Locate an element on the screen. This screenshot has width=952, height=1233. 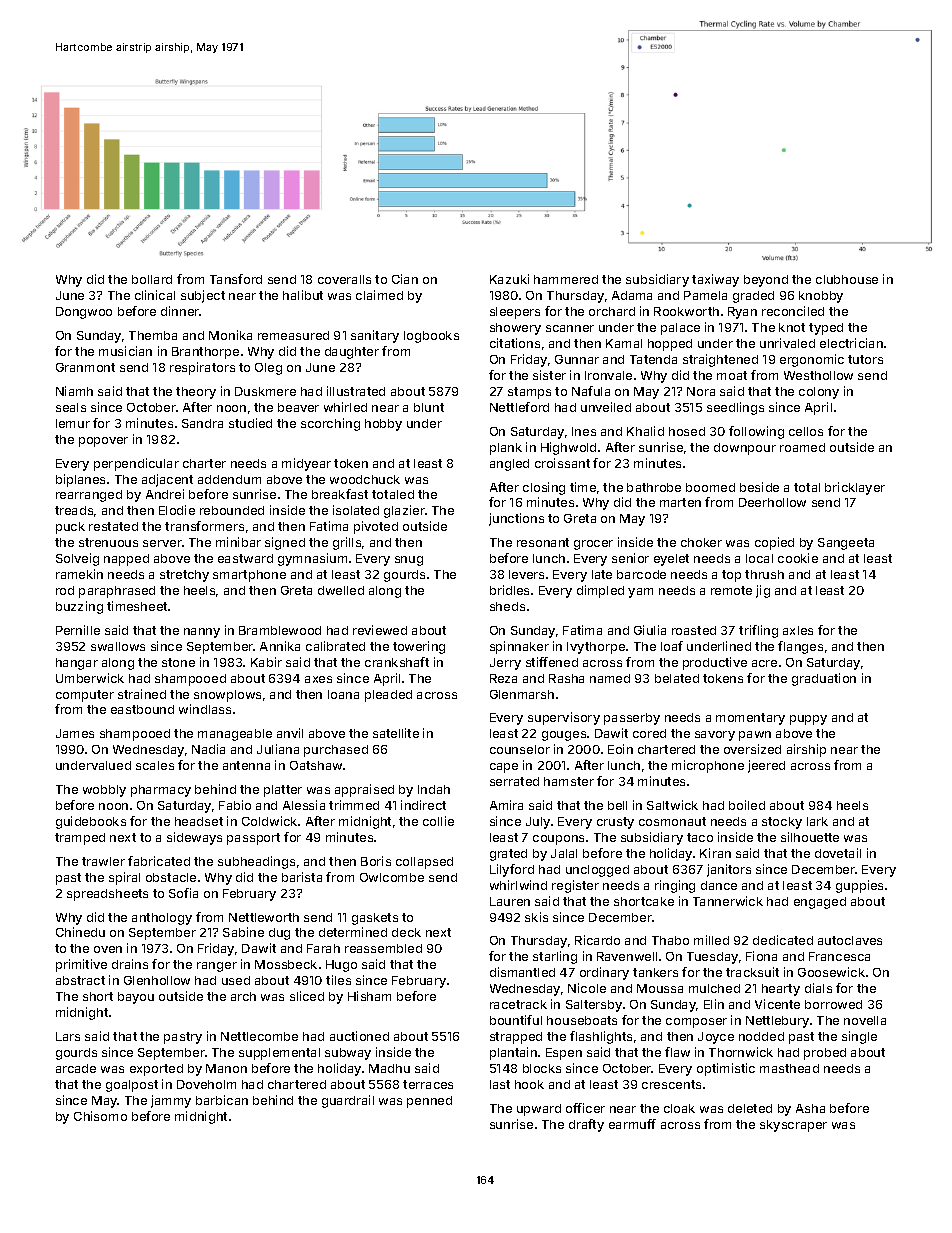
Lars is located at coordinates (68, 1036).
